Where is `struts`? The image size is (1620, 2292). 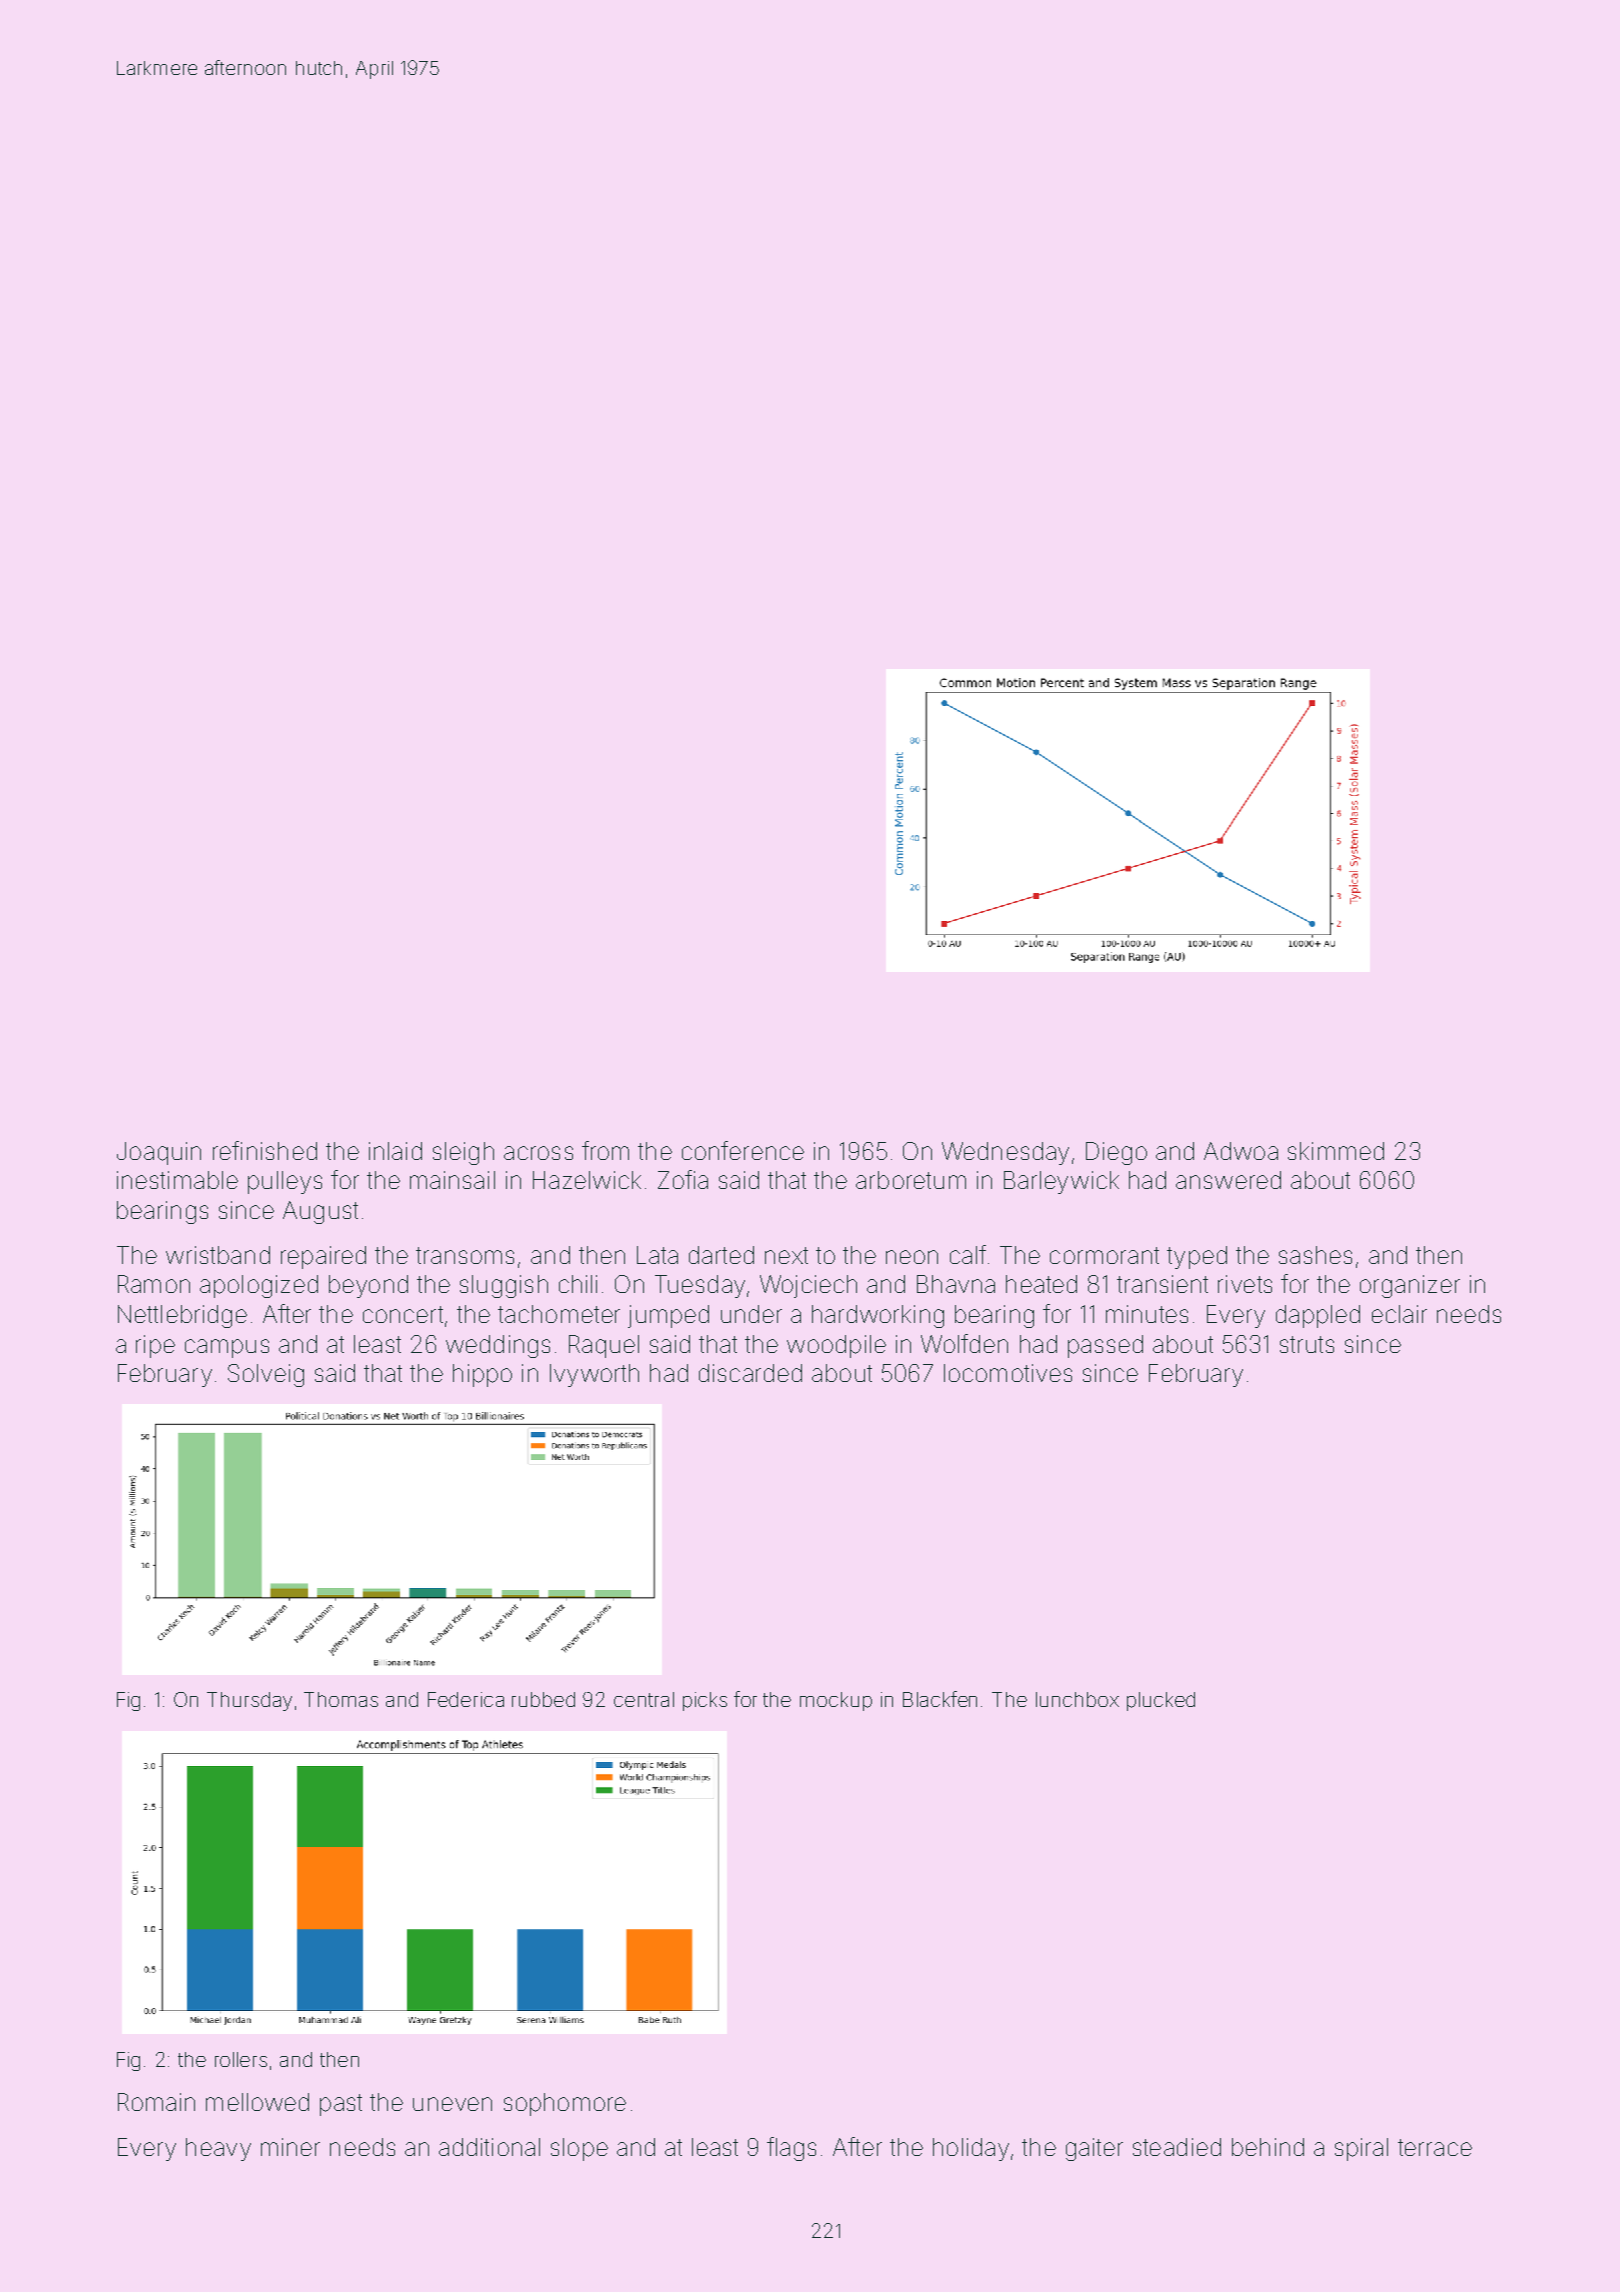 struts is located at coordinates (1307, 1344).
